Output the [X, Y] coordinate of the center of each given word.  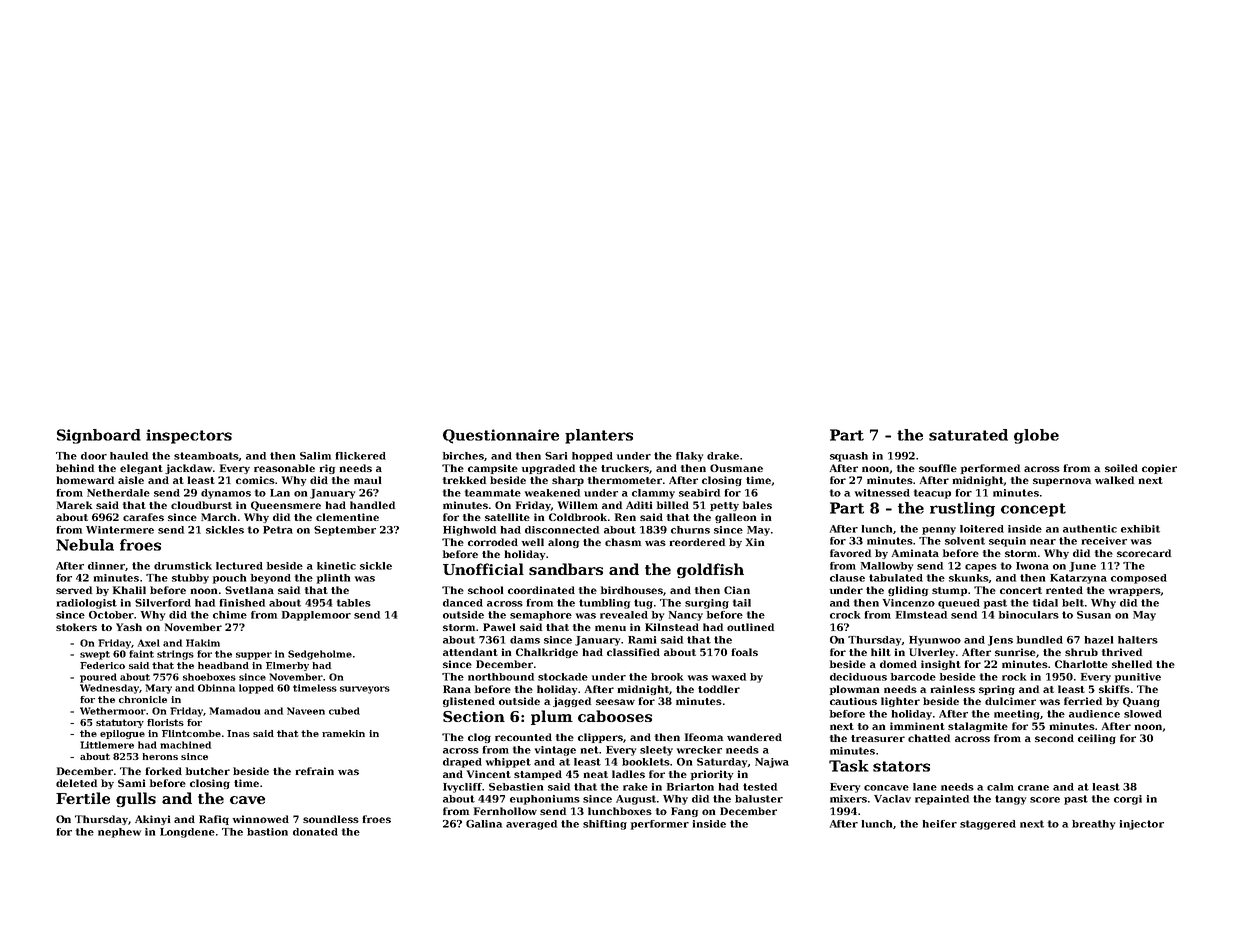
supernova [1062, 482]
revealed [624, 615]
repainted [942, 800]
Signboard [99, 436]
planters [599, 436]
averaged [531, 825]
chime [230, 615]
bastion [267, 832]
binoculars [1029, 615]
